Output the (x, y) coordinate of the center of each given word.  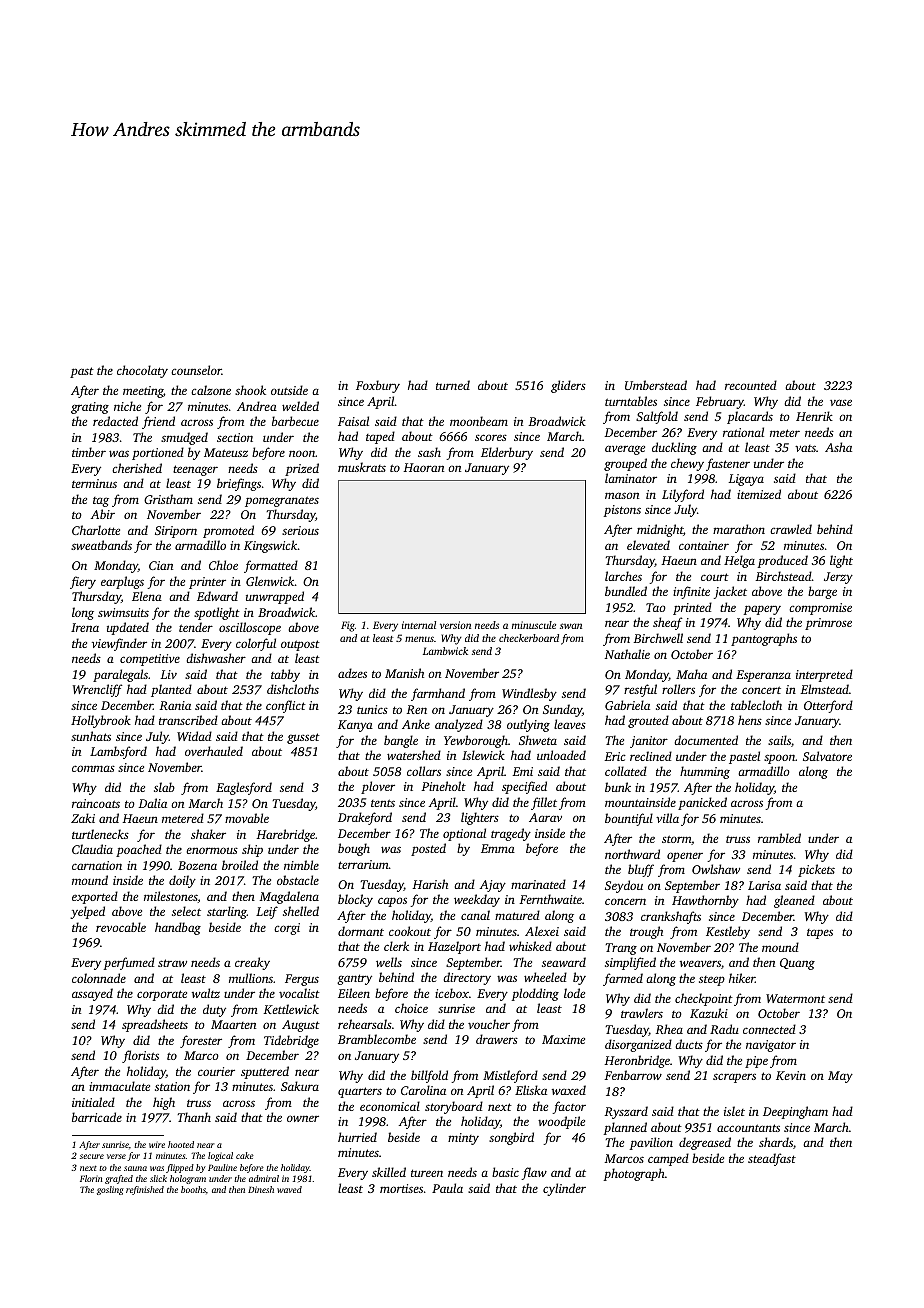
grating (90, 408)
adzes (352, 673)
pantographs (764, 639)
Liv (168, 674)
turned (453, 385)
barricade (97, 1117)
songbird (511, 1138)
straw (172, 963)
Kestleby (728, 932)
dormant (361, 931)
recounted (751, 385)
